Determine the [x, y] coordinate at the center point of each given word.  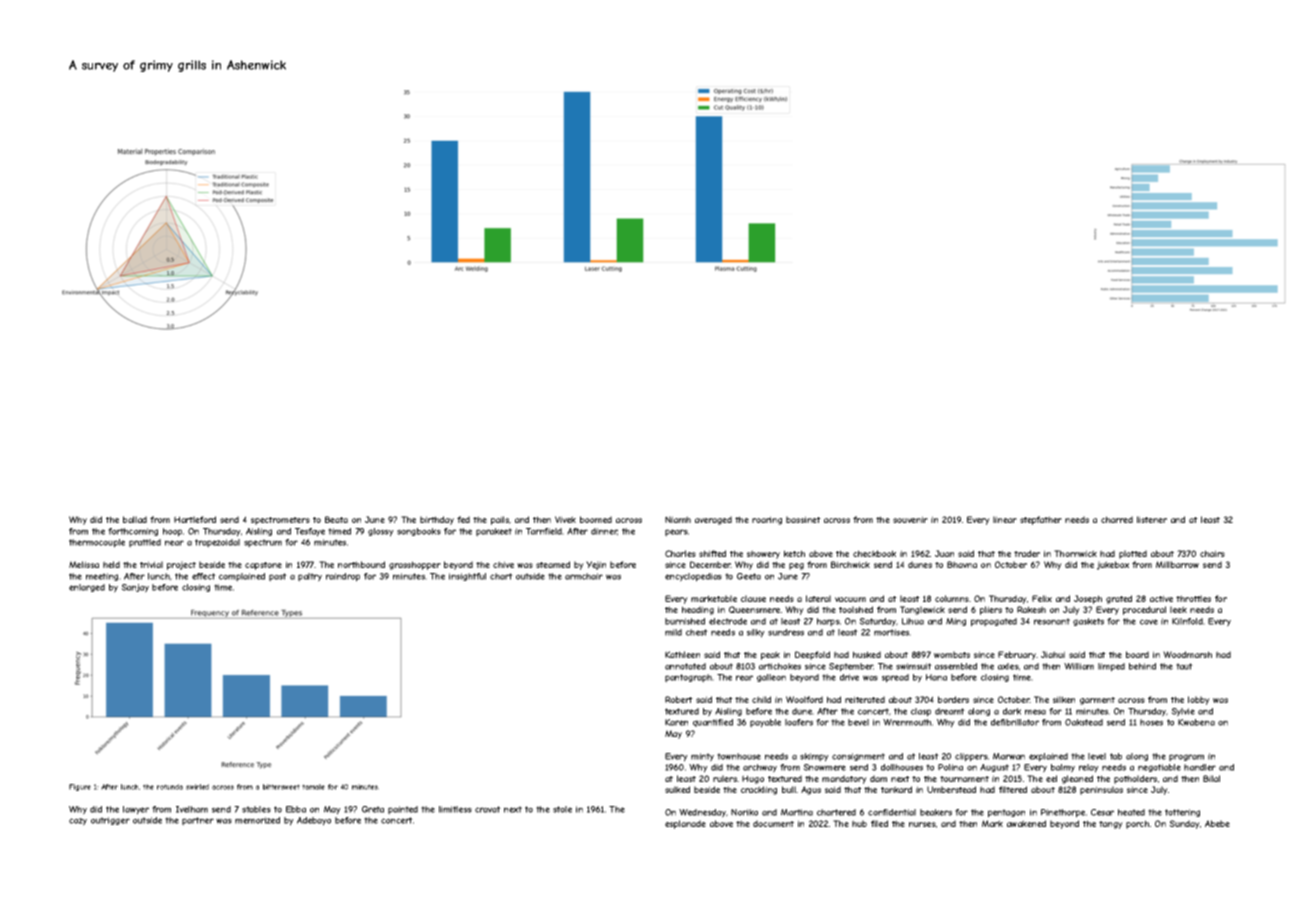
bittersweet [281, 787]
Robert [679, 699]
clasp [921, 712]
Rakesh [1031, 609]
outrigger [110, 821]
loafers [799, 722]
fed [463, 519]
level [1097, 756]
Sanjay [135, 588]
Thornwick [1075, 553]
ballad [135, 519]
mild [673, 632]
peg [796, 566]
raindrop [343, 577]
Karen [676, 722]
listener [1152, 519]
